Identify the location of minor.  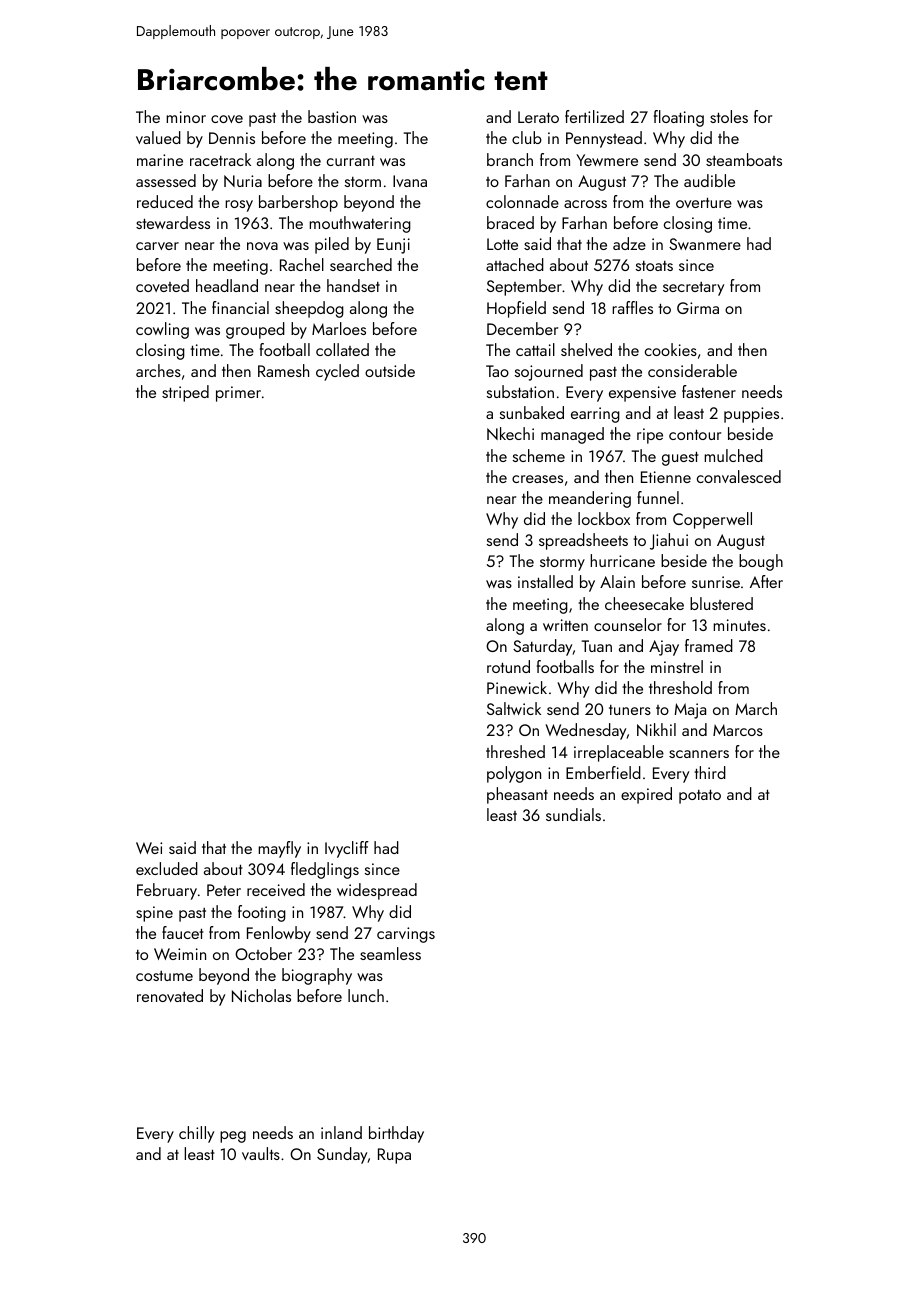
(186, 117).
